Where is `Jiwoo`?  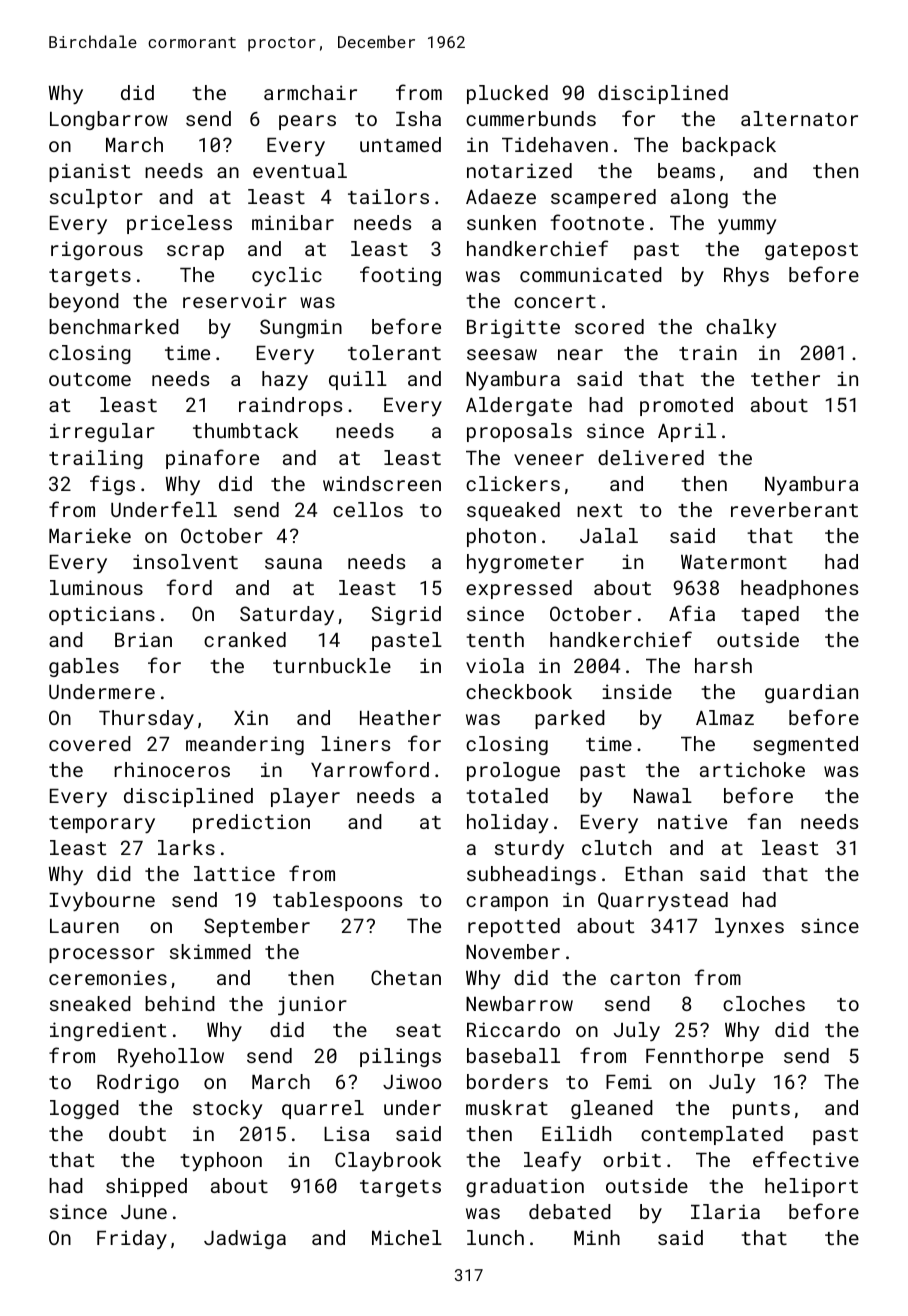
Jiwoo is located at coordinates (412, 1081).
